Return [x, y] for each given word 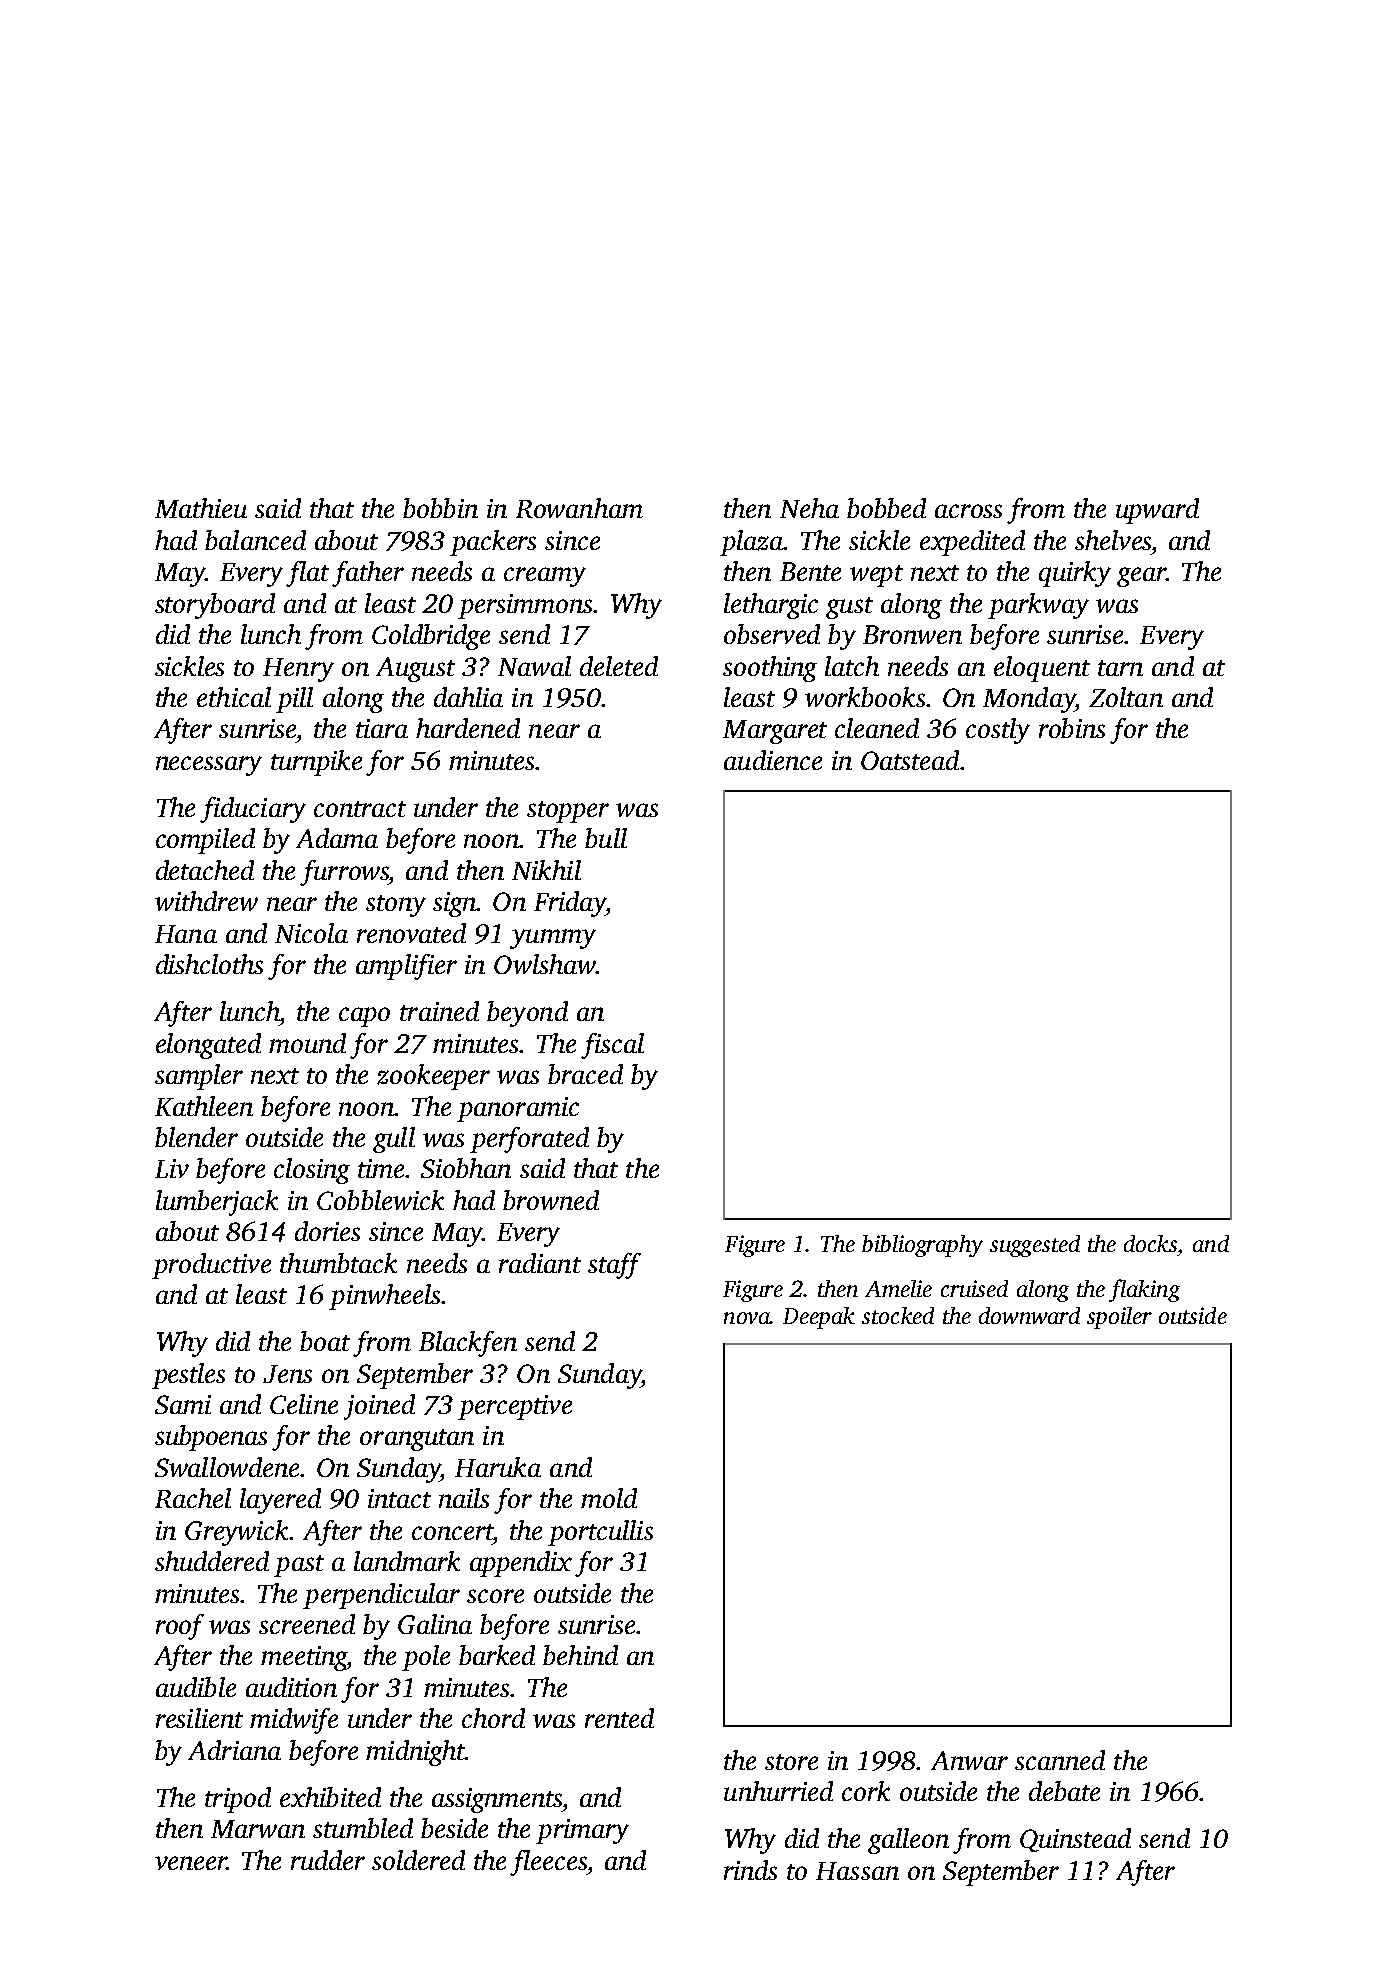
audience [773, 760]
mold [609, 1498]
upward [1157, 511]
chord [493, 1718]
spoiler [1119, 1318]
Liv [172, 1168]
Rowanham [579, 508]
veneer [190, 1863]
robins [1072, 728]
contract [360, 809]
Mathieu [201, 508]
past [299, 1566]
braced [585, 1074]
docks [1150, 1243]
